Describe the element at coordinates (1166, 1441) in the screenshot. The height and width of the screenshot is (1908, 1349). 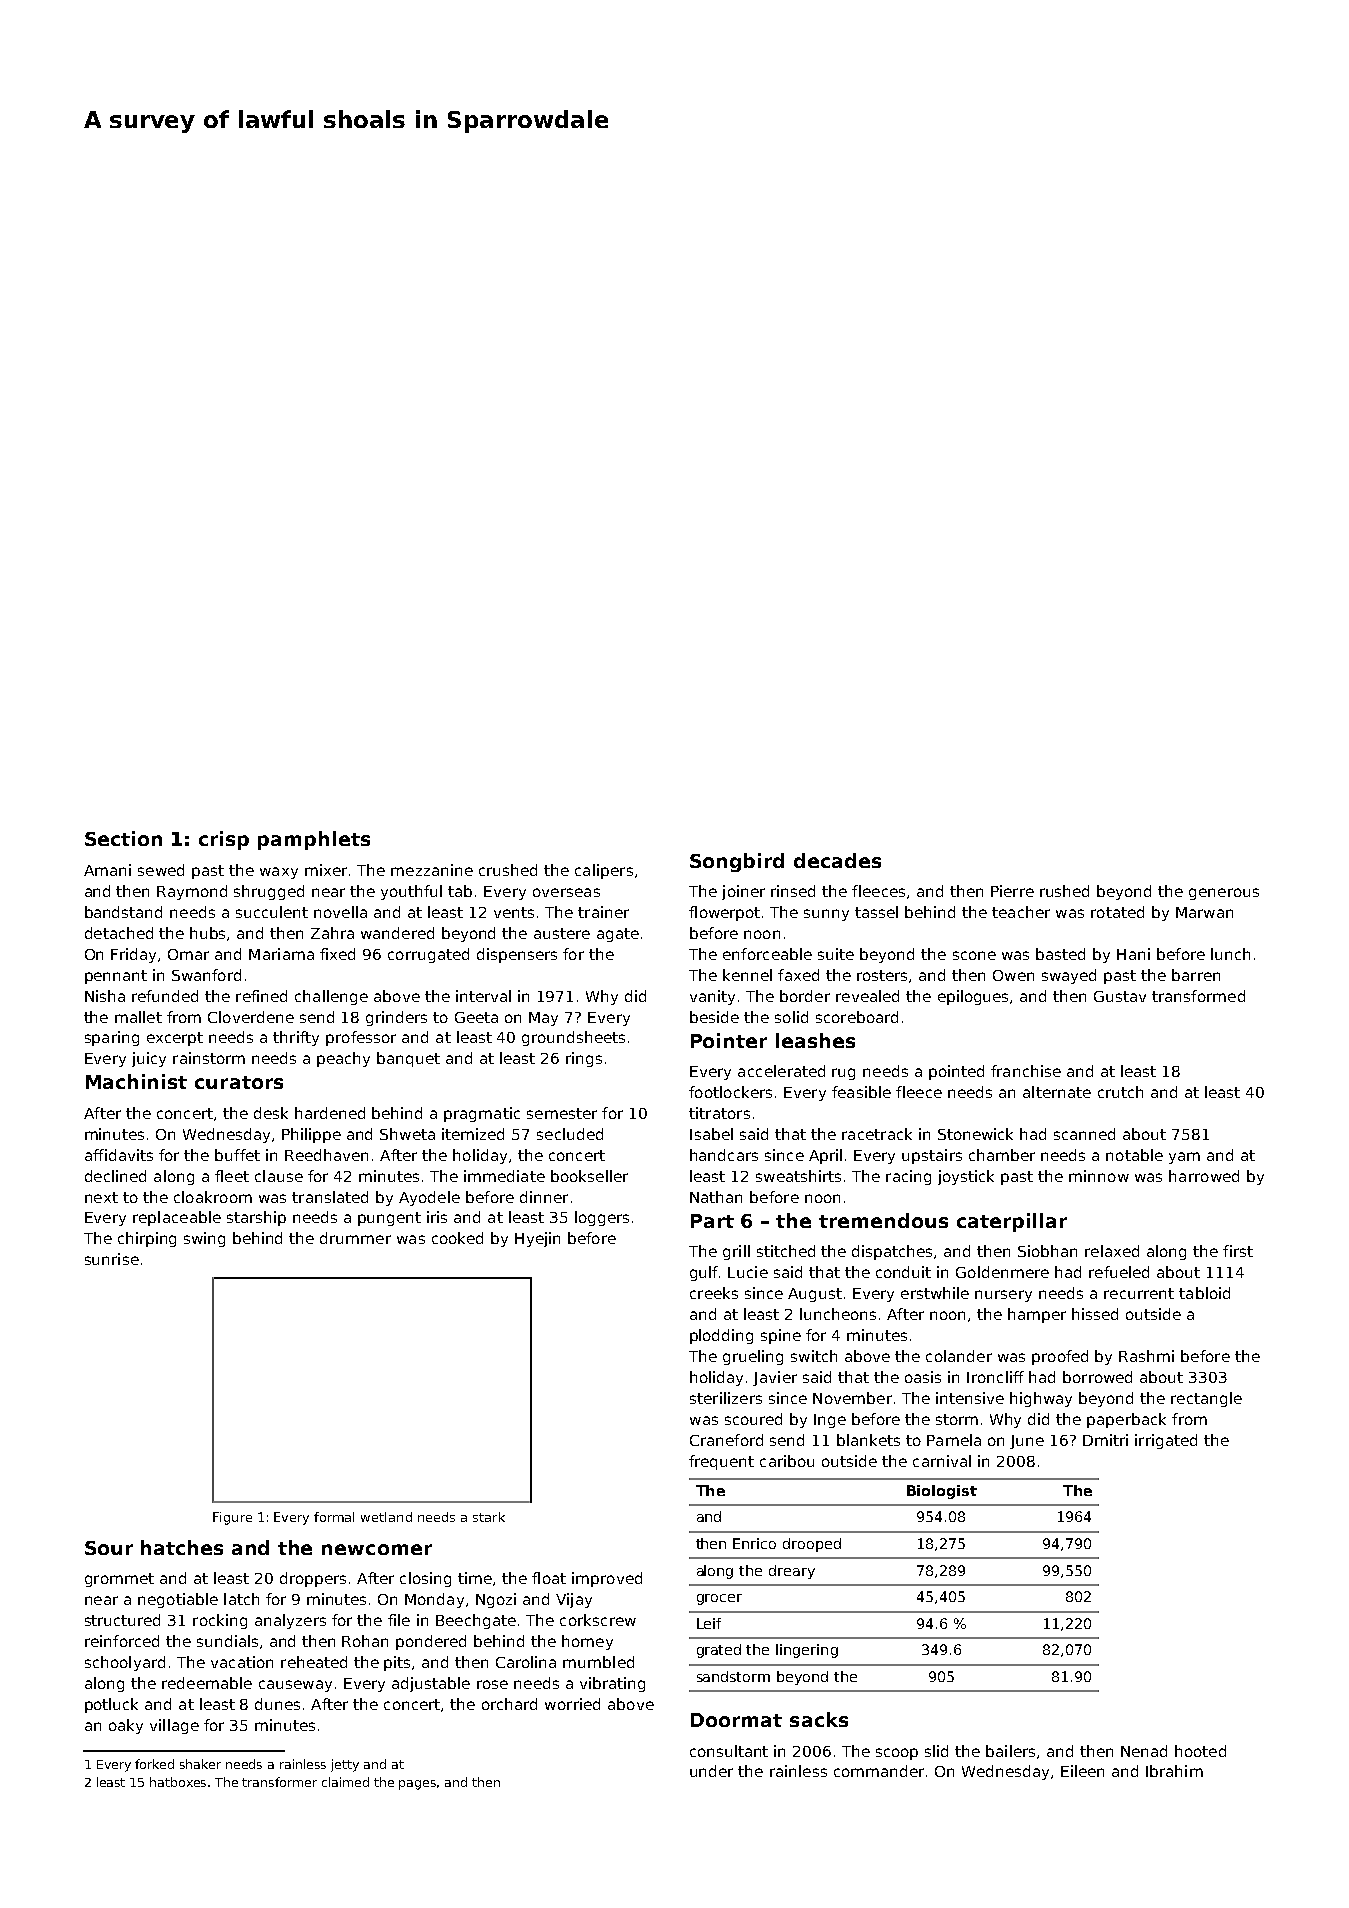
I see `irrigated` at that location.
